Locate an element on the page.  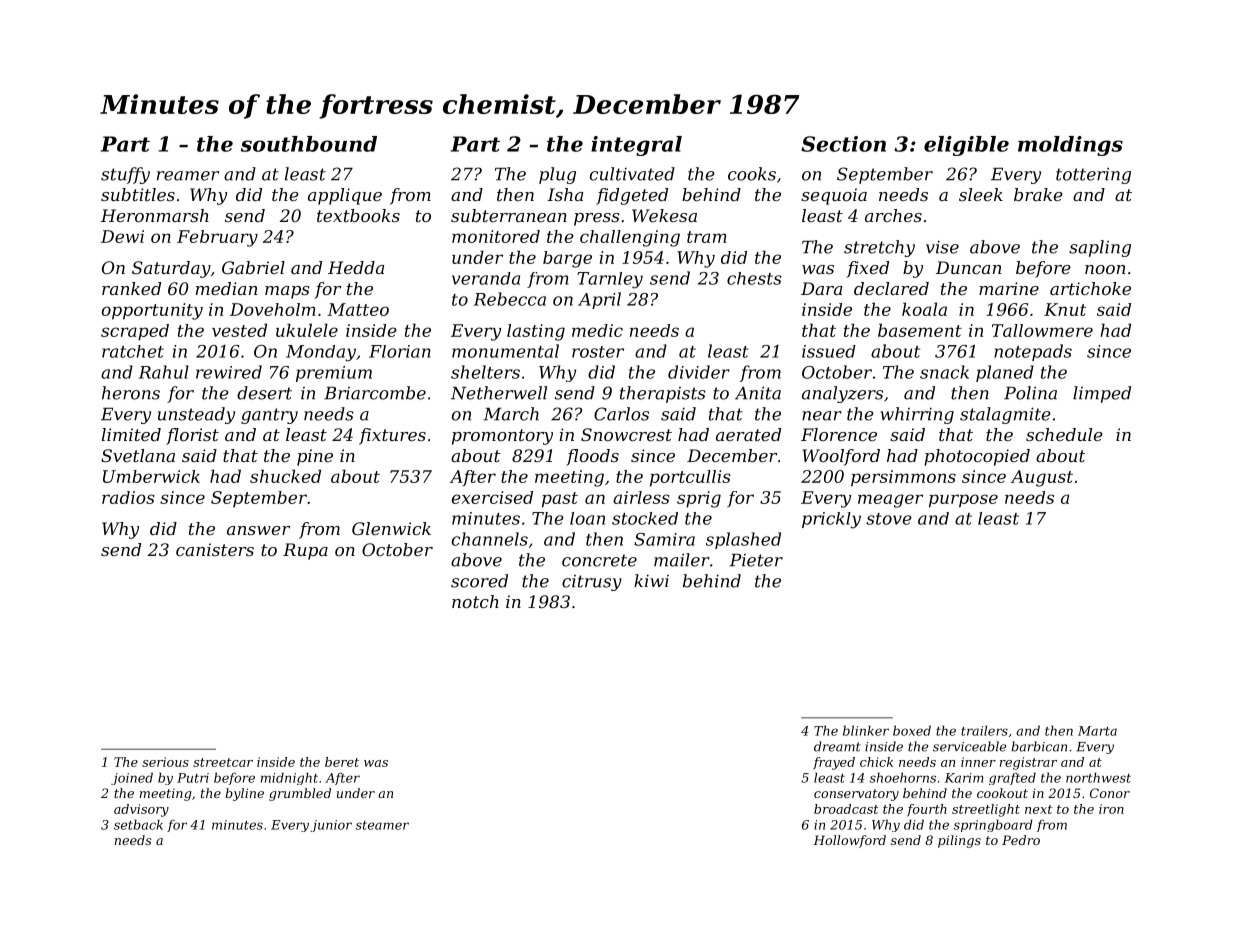
whirring is located at coordinates (917, 415).
